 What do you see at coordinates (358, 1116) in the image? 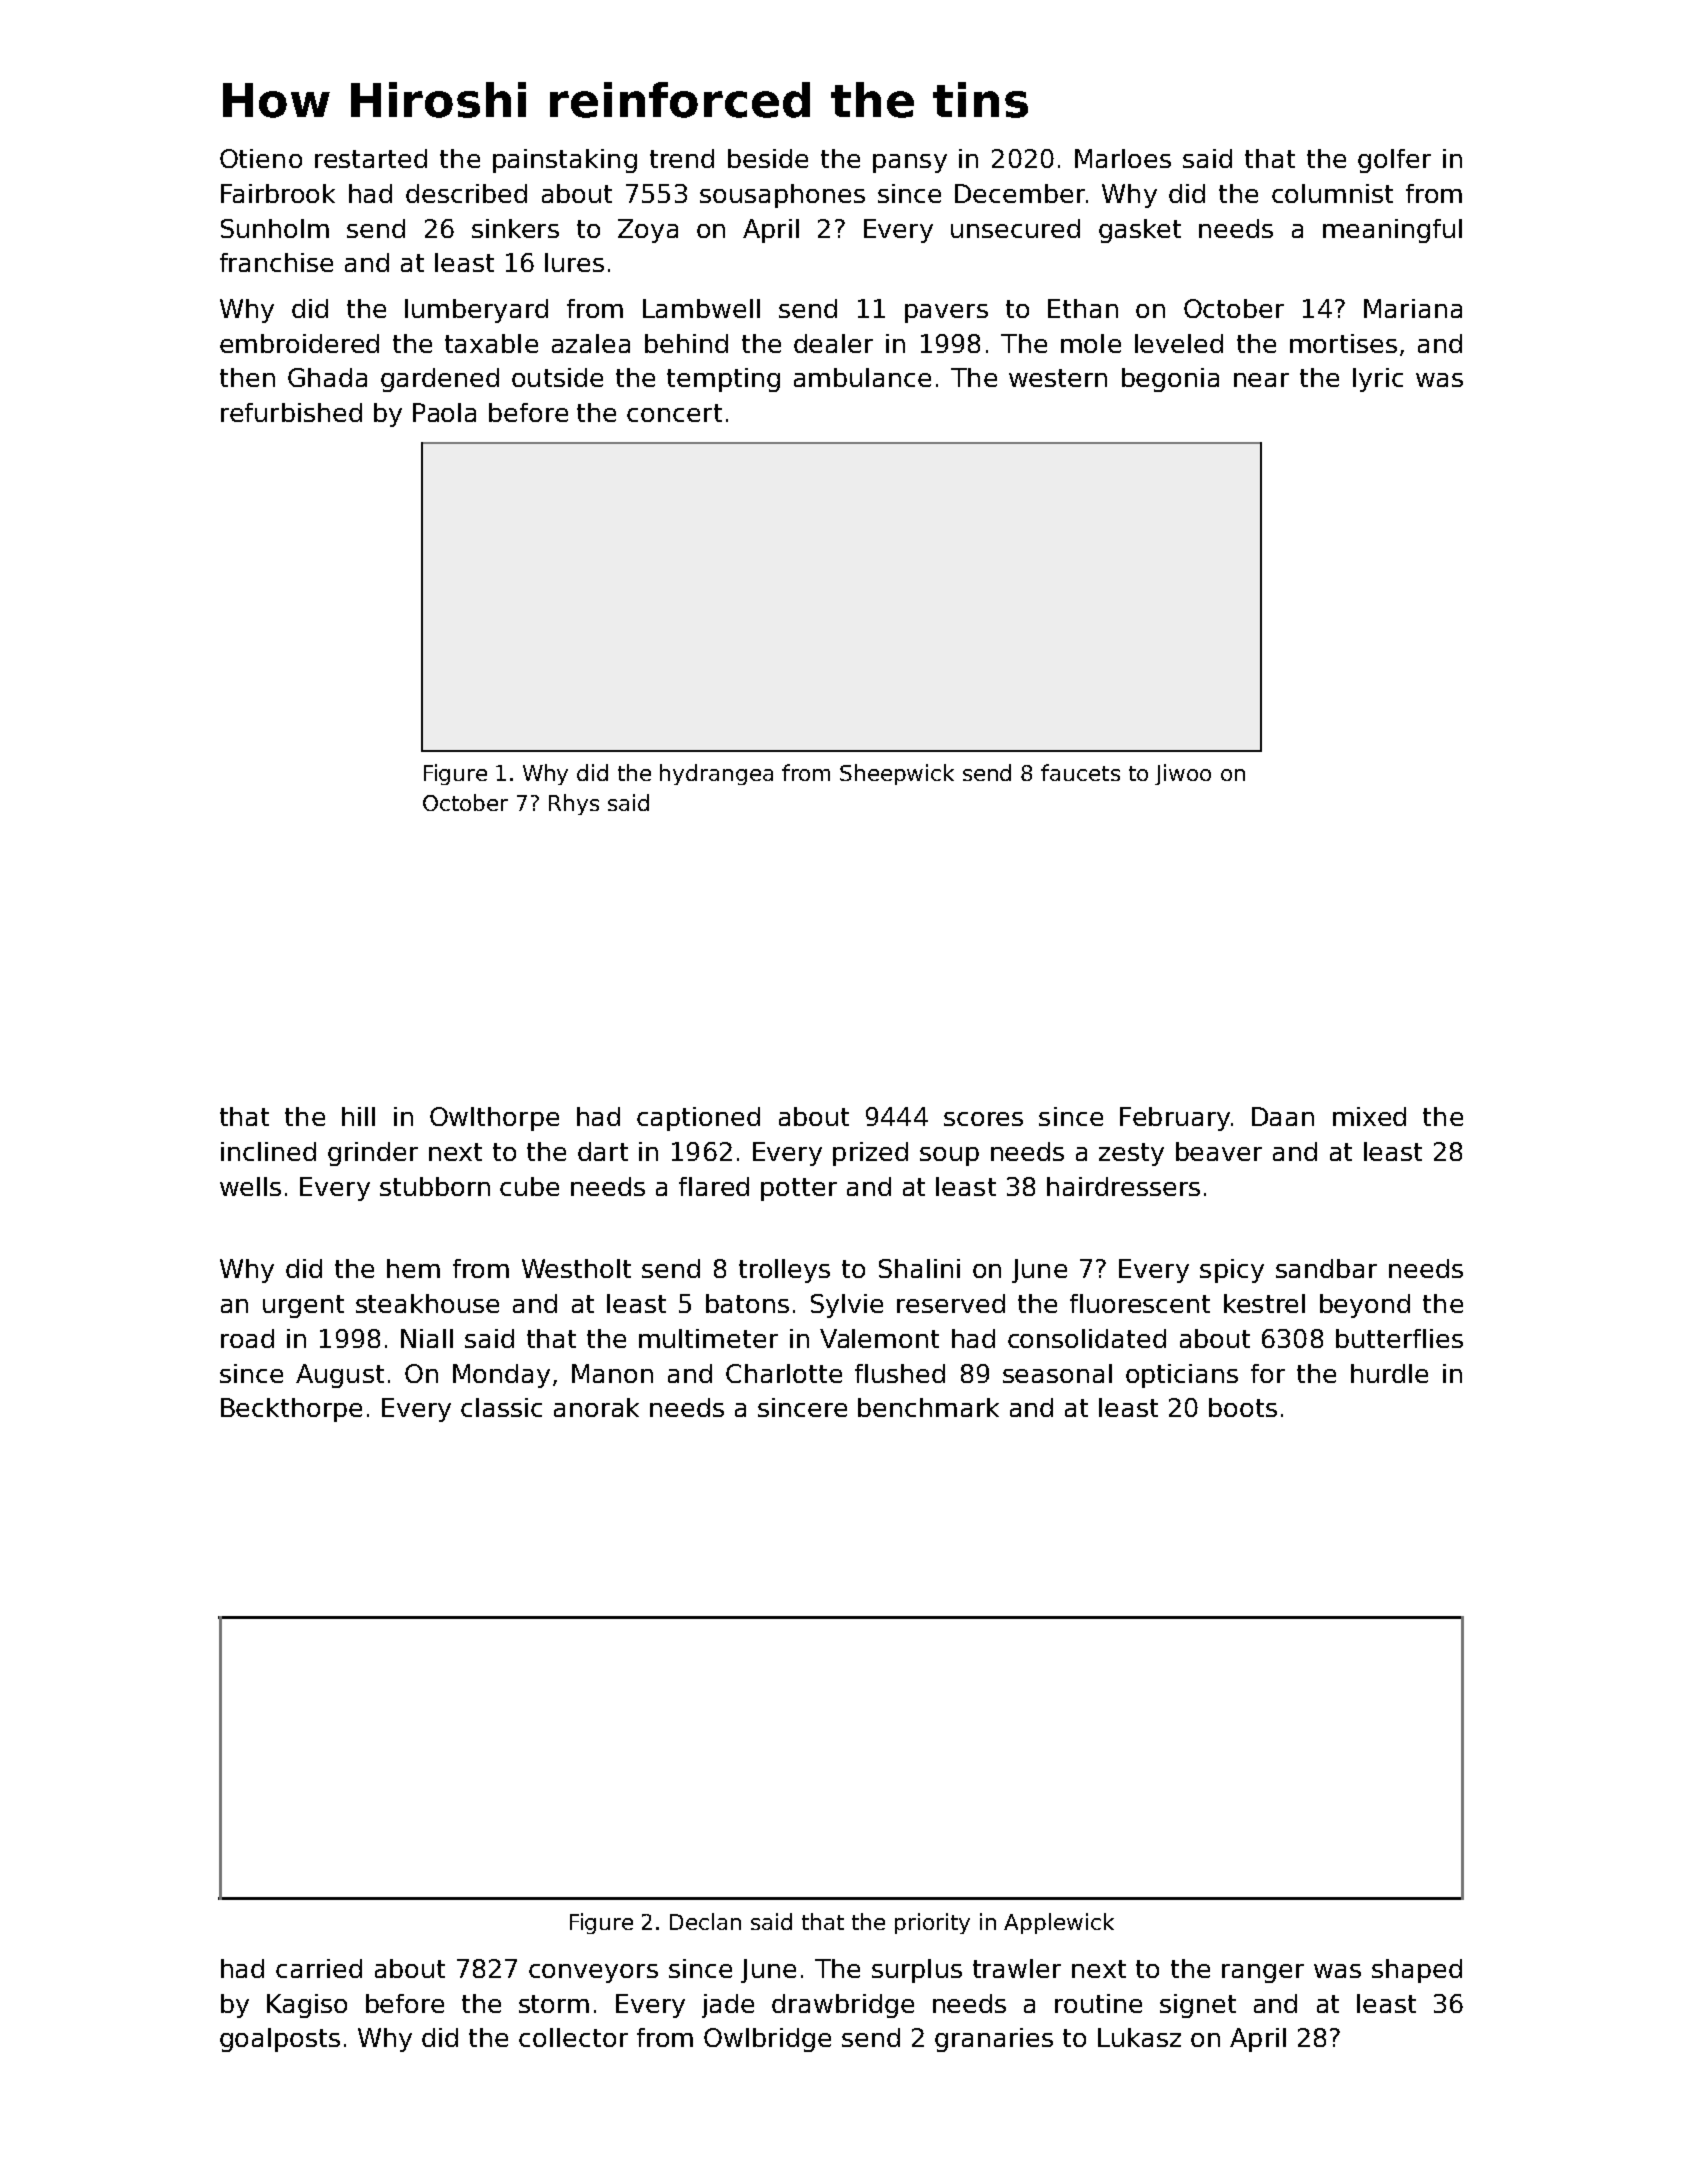
I see `hill` at bounding box center [358, 1116].
